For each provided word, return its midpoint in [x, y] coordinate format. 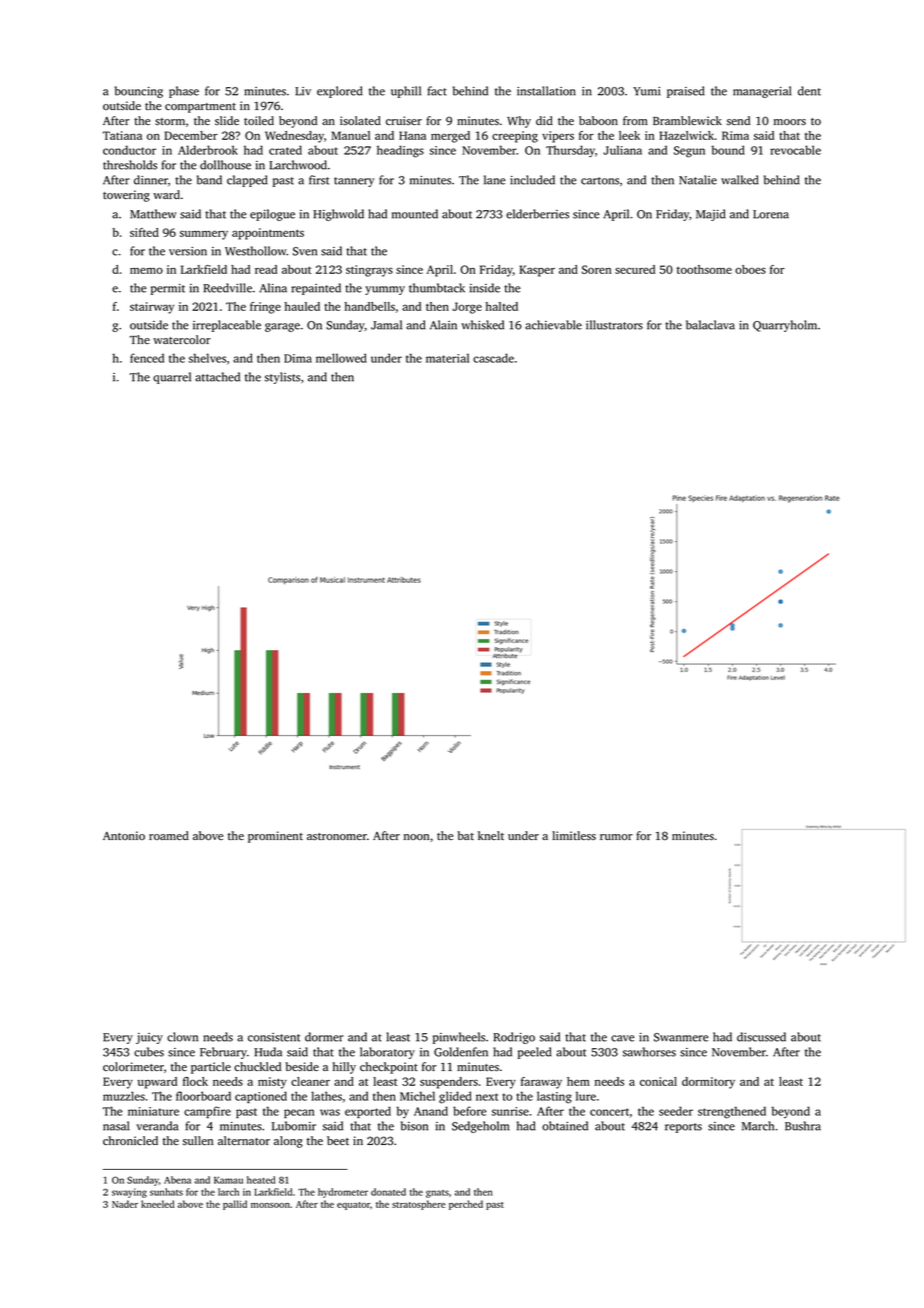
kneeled [157, 1204]
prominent [275, 837]
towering [126, 196]
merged [450, 137]
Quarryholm [785, 326]
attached [217, 377]
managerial [762, 92]
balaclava [710, 325]
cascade [493, 358]
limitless [574, 835]
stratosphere [419, 1205]
